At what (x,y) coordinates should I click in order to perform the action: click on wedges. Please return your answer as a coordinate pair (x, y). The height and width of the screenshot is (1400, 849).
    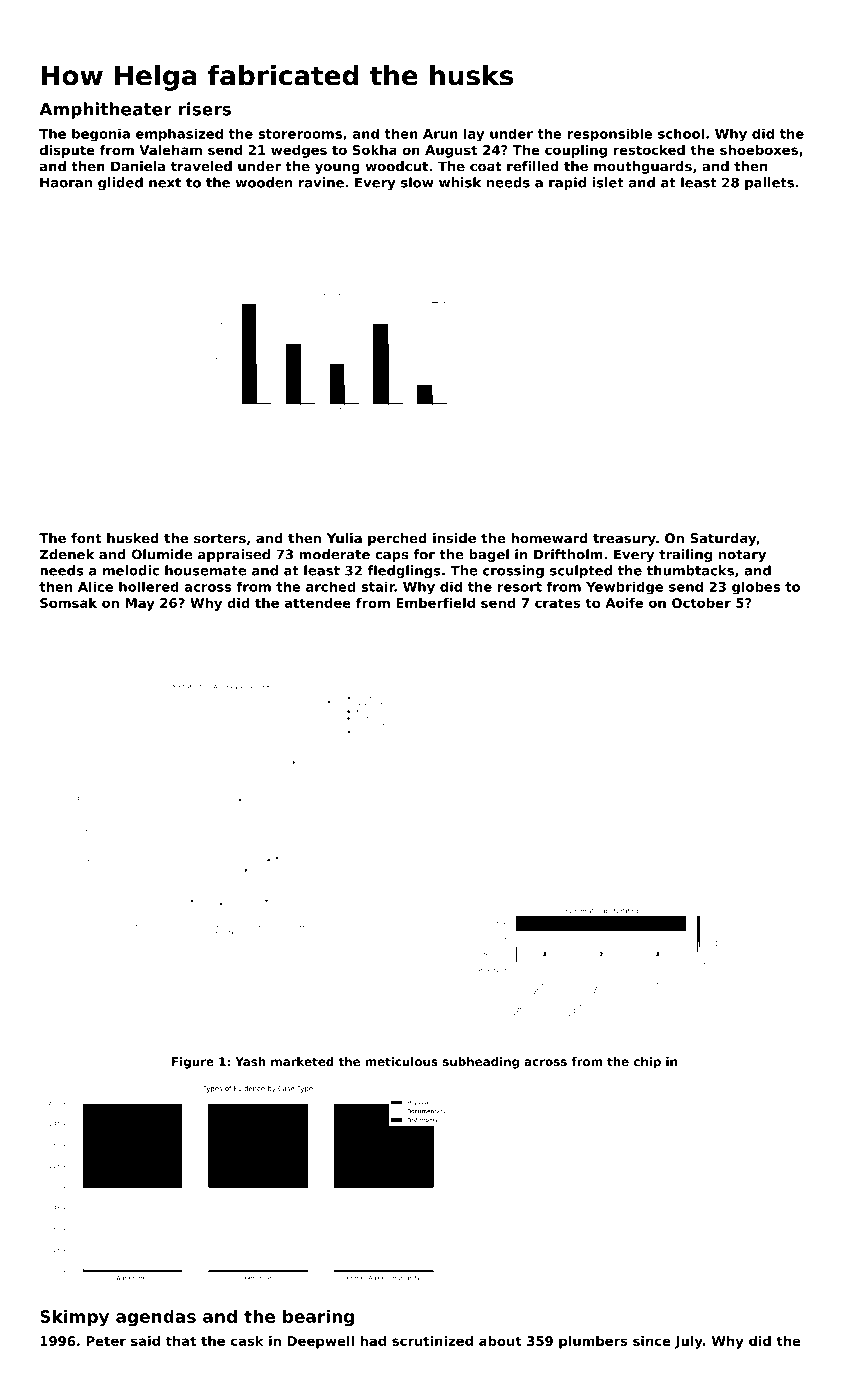
    Looking at the image, I should click on (299, 151).
